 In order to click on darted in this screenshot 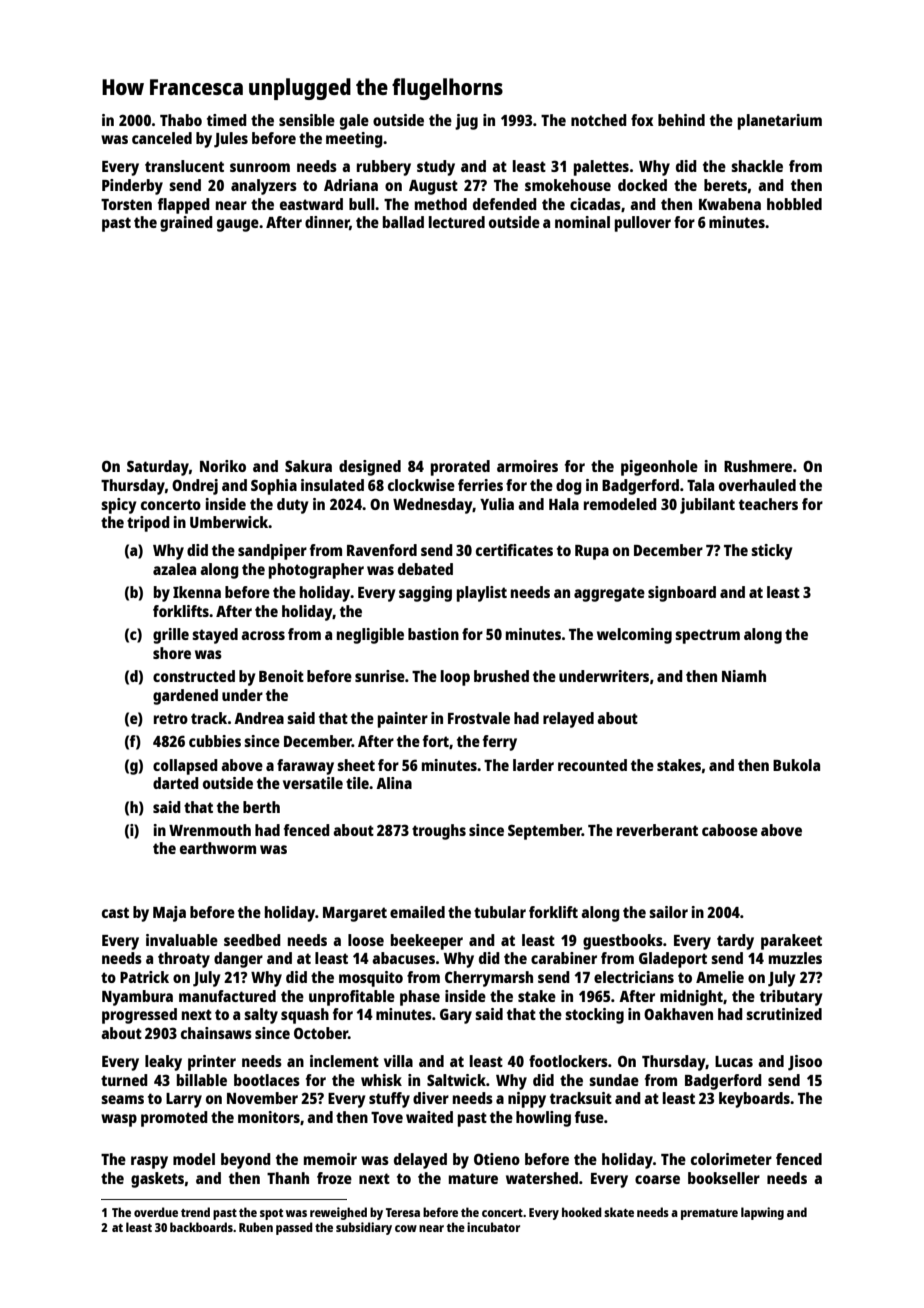, I will do `click(176, 783)`.
